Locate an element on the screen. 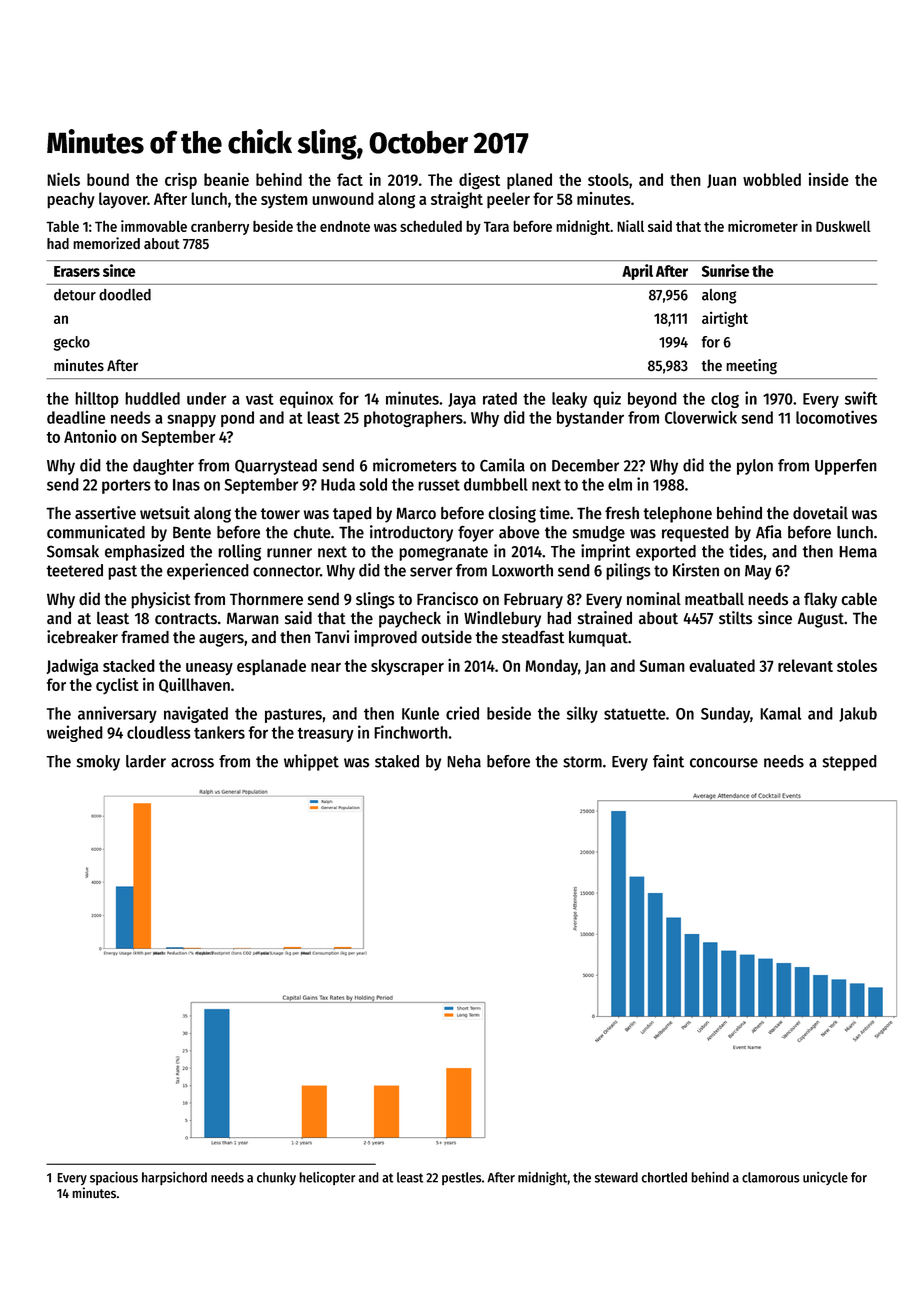  Kunle is located at coordinates (420, 713).
